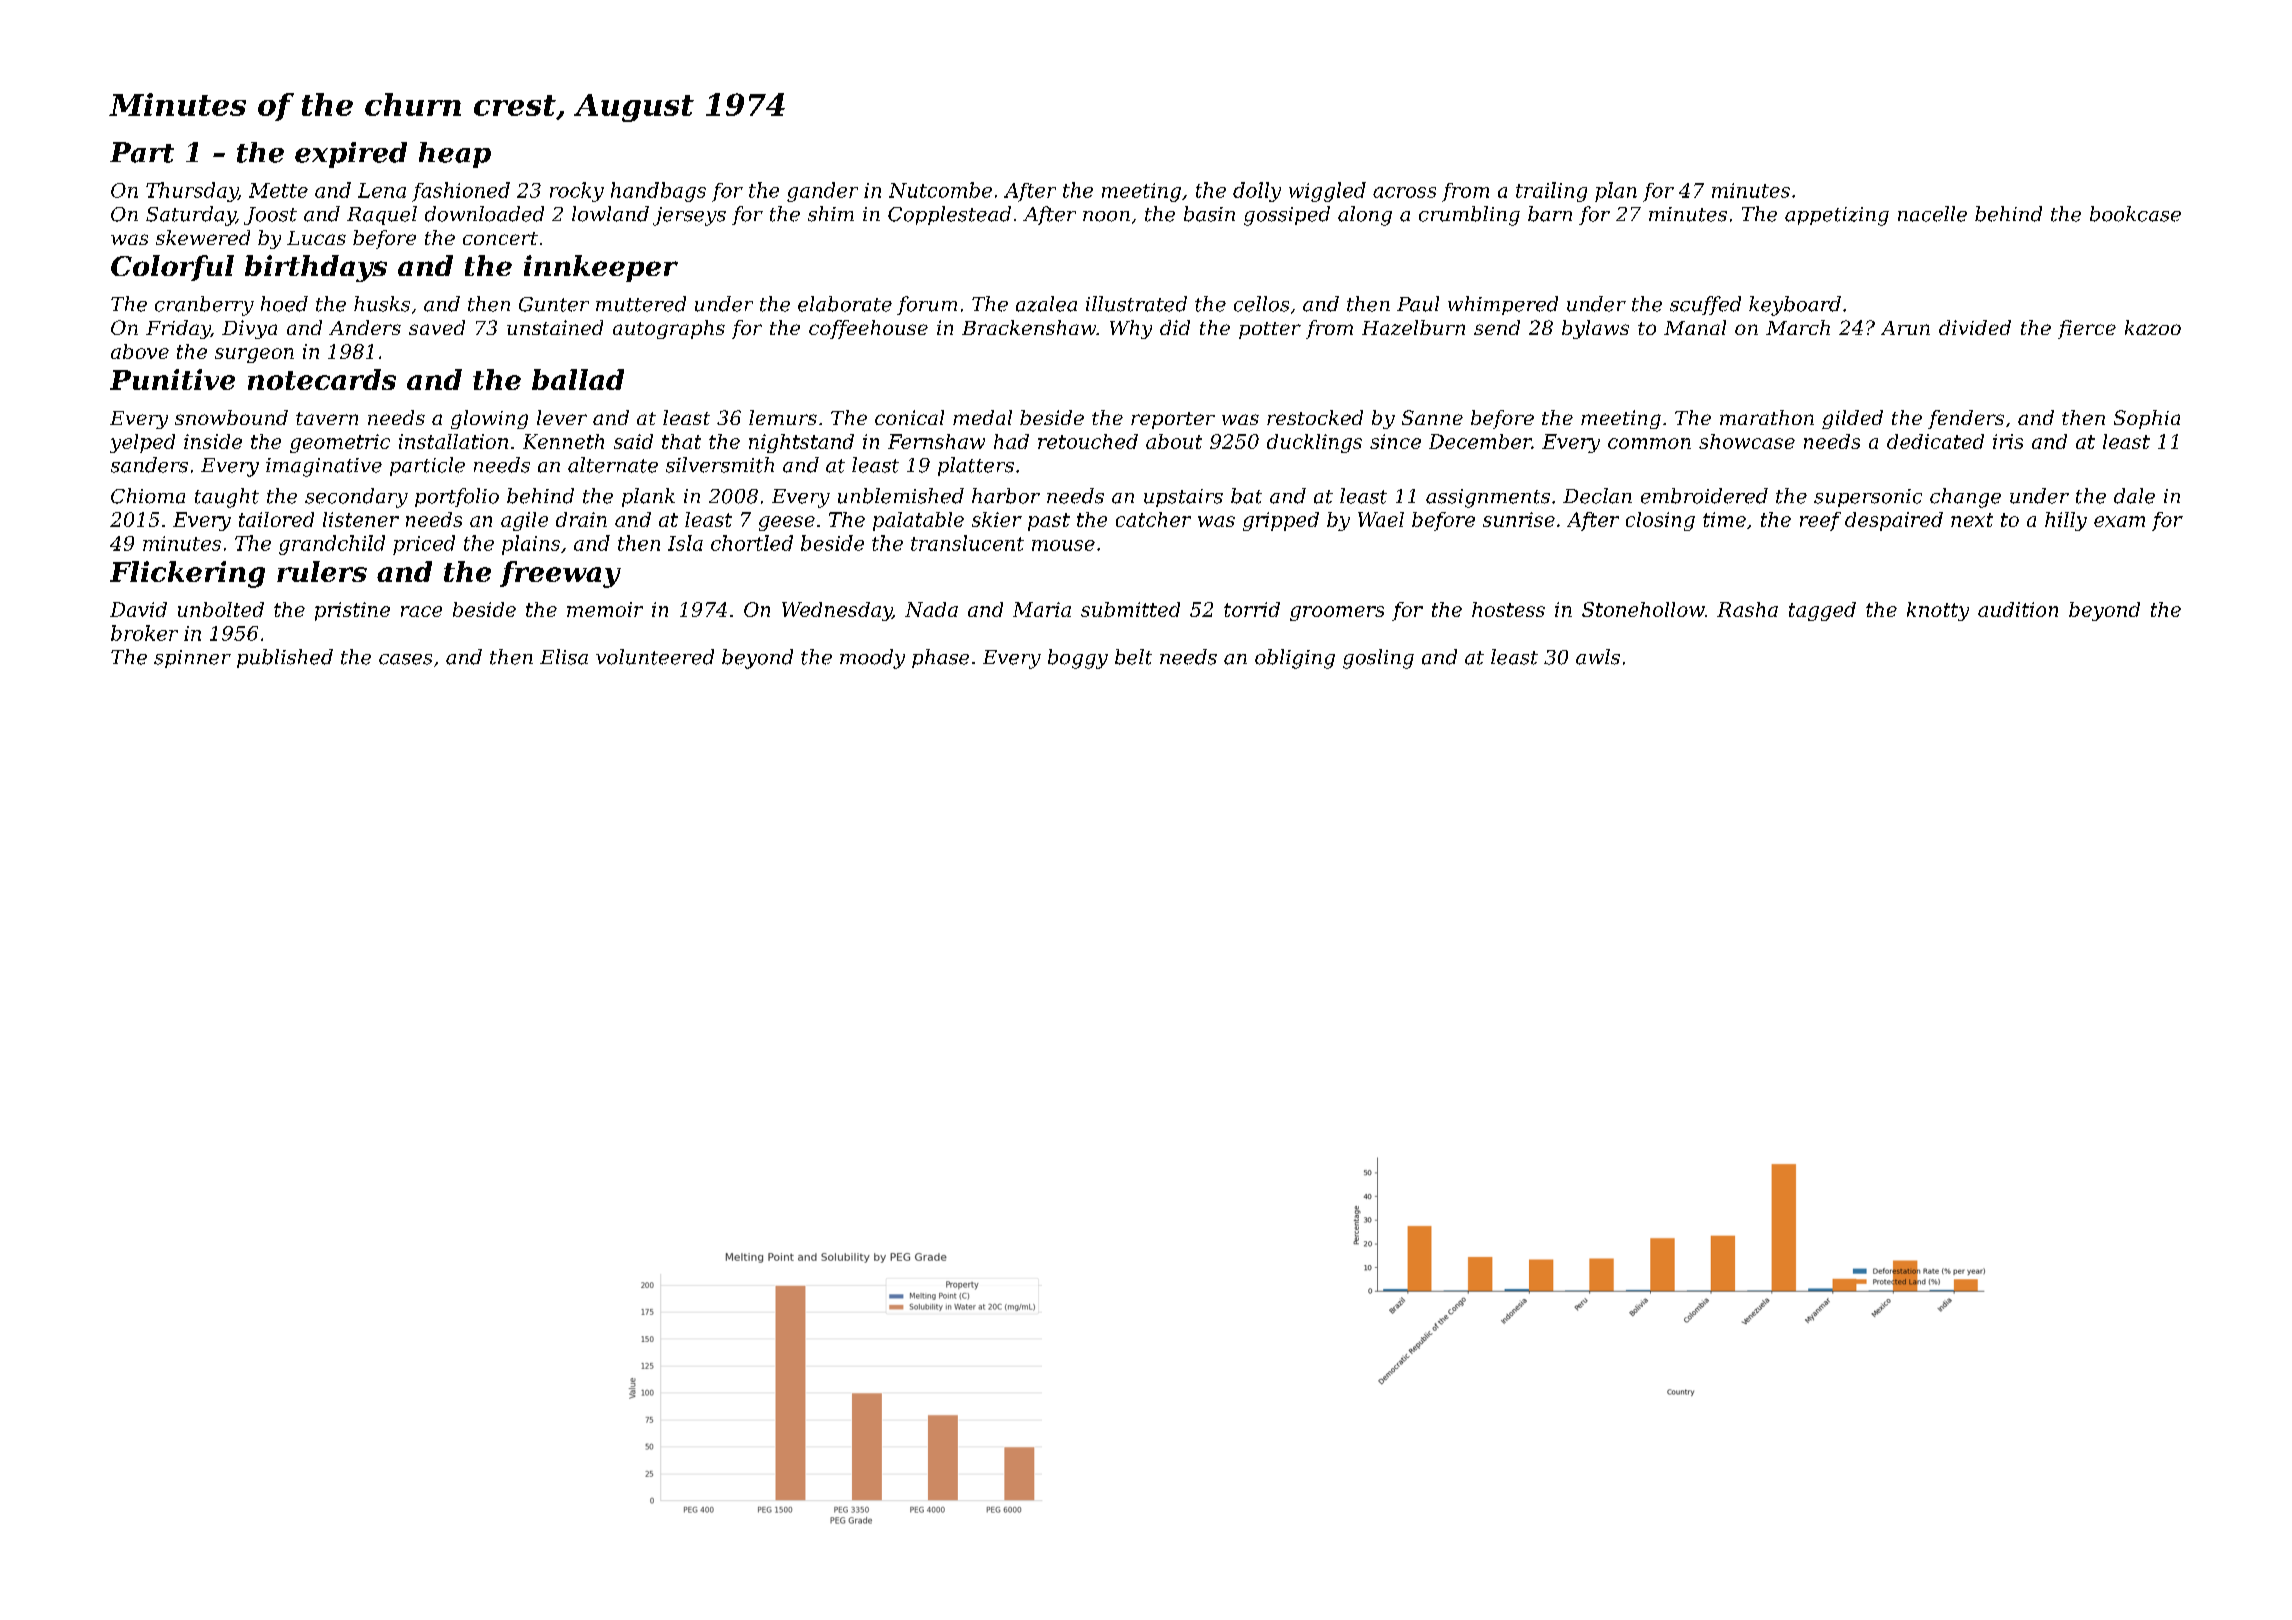 This screenshot has height=1620, width=2292. What do you see at coordinates (577, 192) in the screenshot?
I see `rocky` at bounding box center [577, 192].
